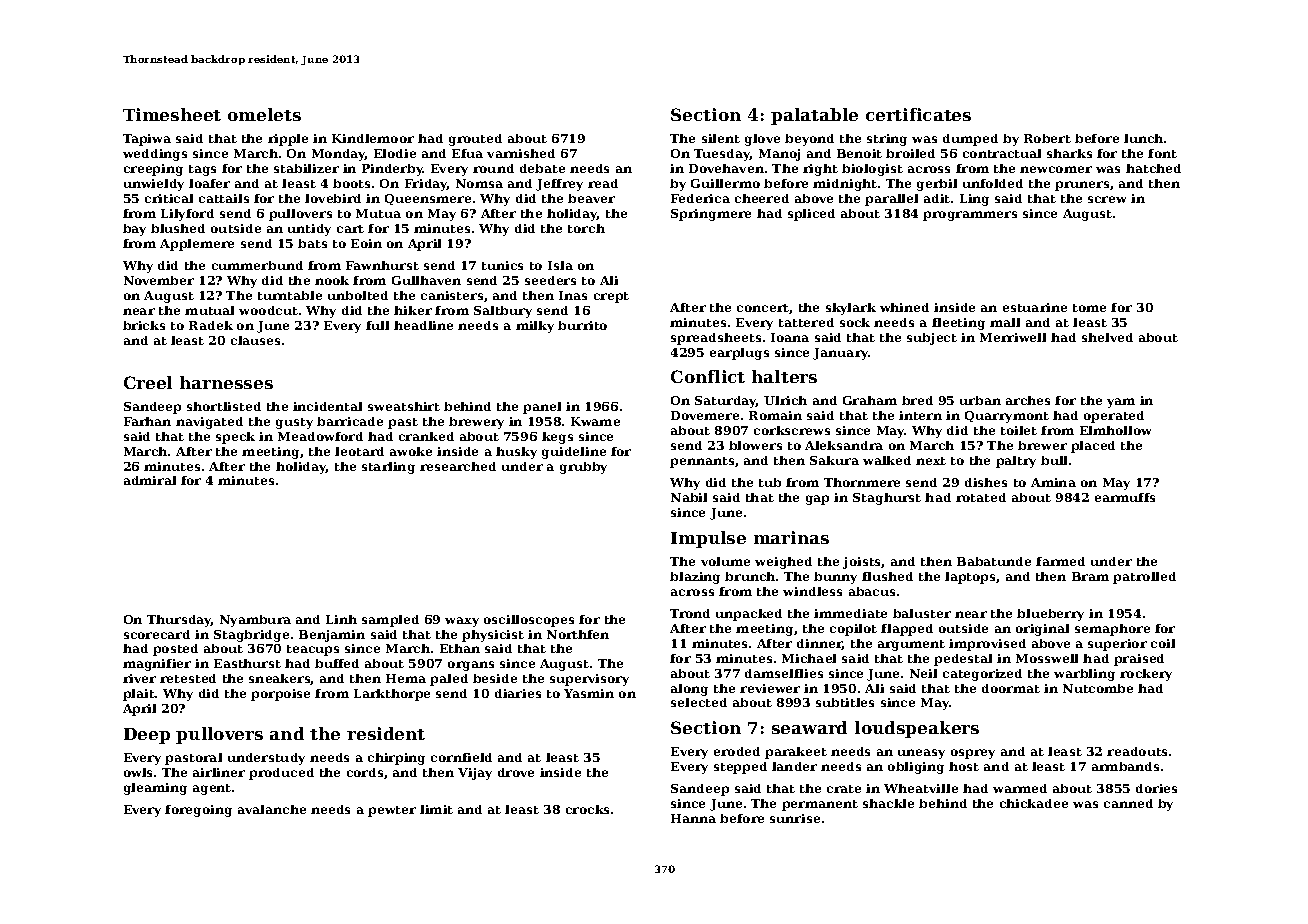  What do you see at coordinates (1016, 462) in the screenshot?
I see `paltry` at bounding box center [1016, 462].
